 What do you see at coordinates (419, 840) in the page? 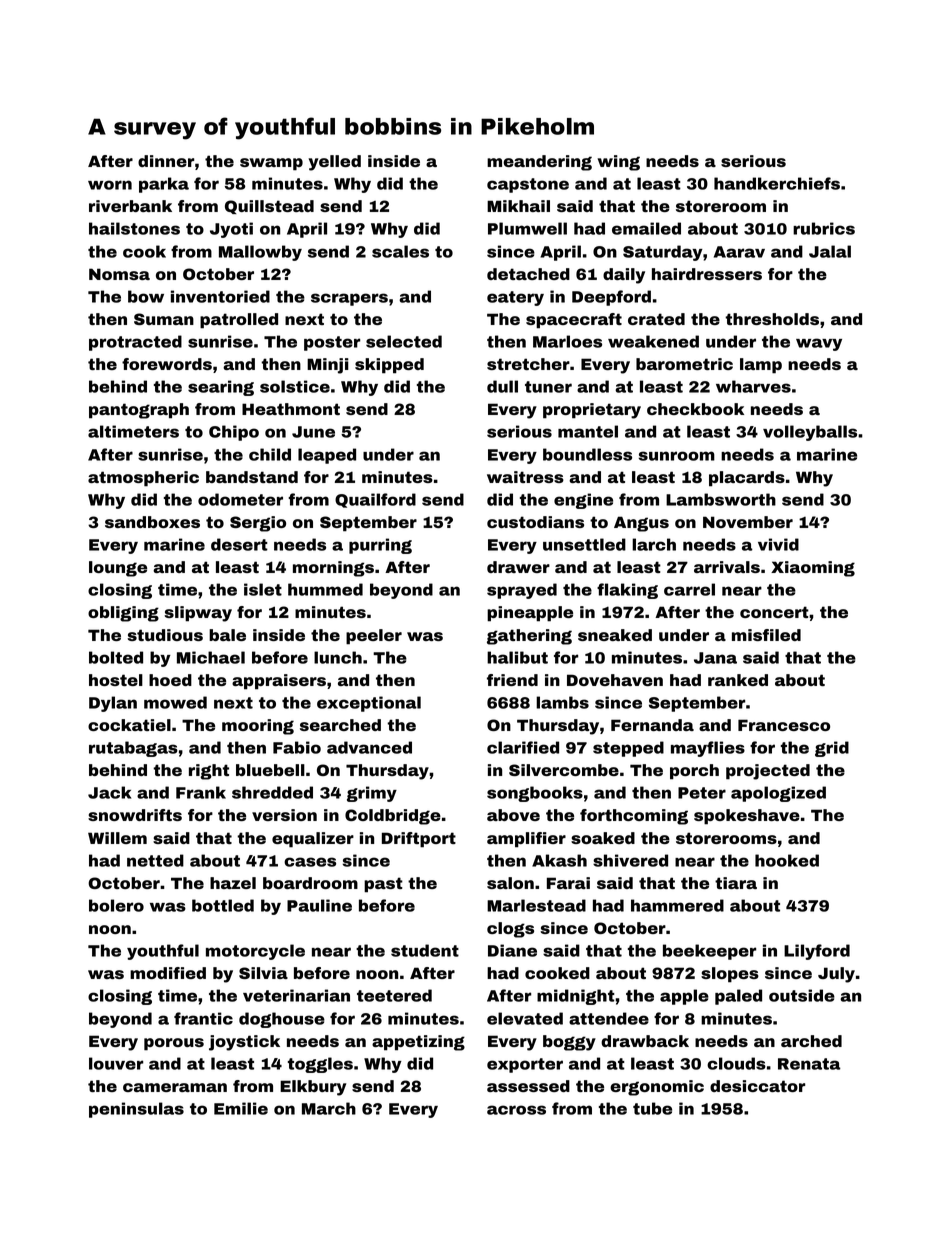
I see `Driftport` at bounding box center [419, 840].
